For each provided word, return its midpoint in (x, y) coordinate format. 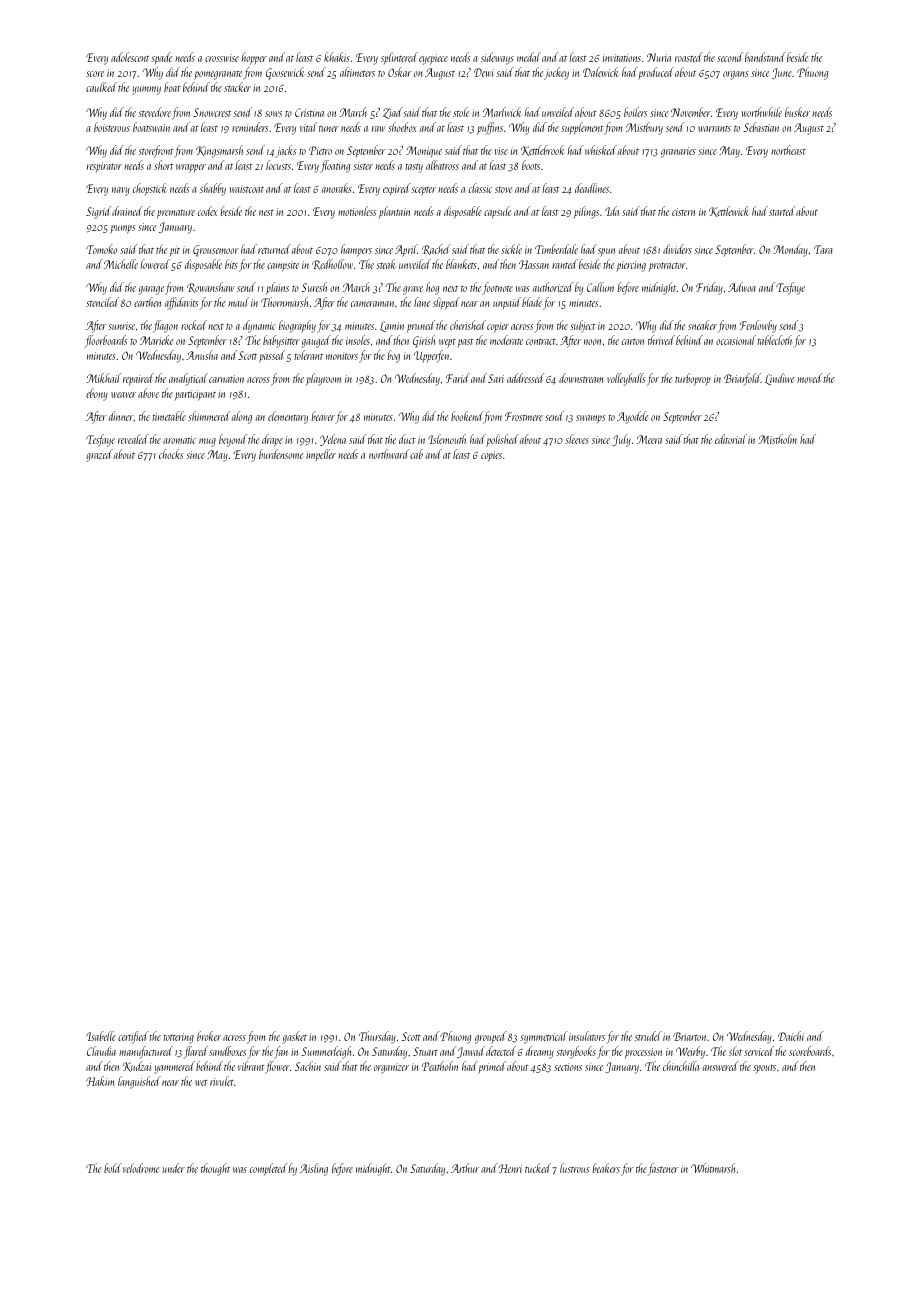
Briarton (689, 1036)
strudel (648, 1036)
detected (501, 1051)
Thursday (377, 1037)
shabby (213, 189)
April (406, 250)
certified (133, 1037)
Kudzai (137, 1066)
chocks (171, 454)
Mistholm (777, 439)
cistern (683, 212)
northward (389, 454)
